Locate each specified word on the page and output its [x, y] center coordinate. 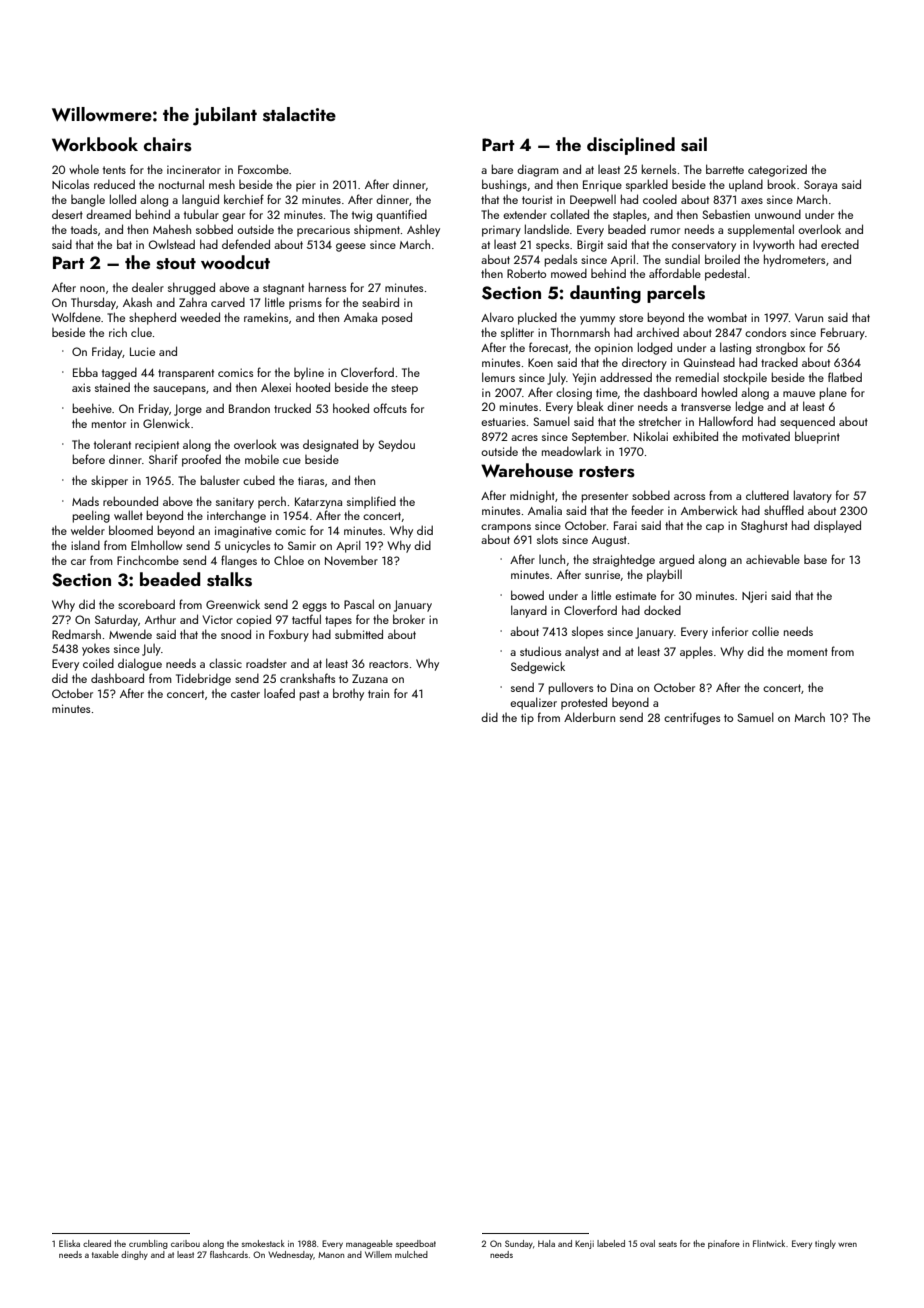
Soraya [820, 186]
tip [527, 719]
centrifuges [692, 718]
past [309, 695]
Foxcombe [263, 169]
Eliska [69, 1243]
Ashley [423, 230]
